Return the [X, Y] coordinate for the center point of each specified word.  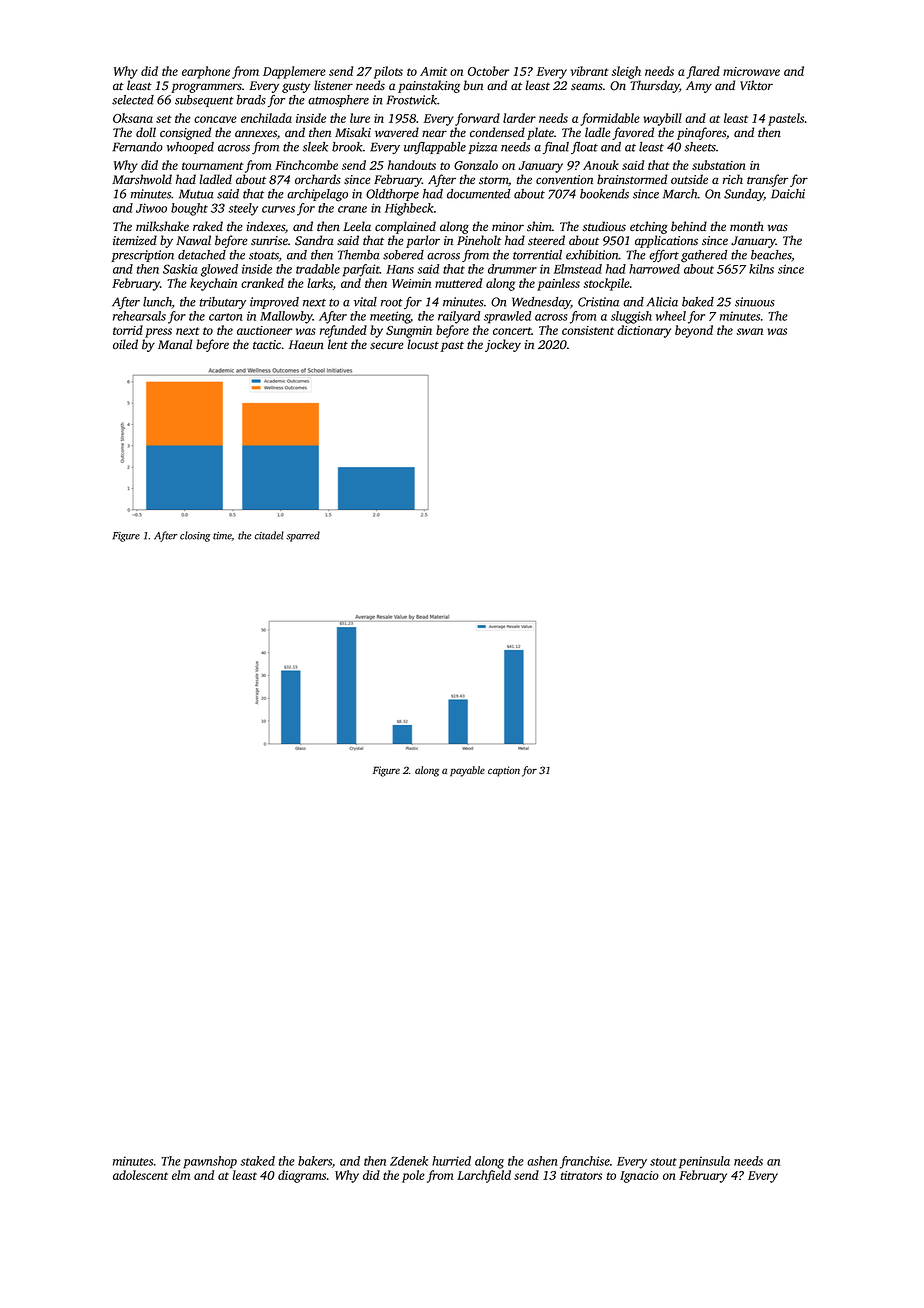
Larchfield [484, 1176]
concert [512, 331]
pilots [388, 72]
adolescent [140, 1175]
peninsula [704, 1162]
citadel [269, 535]
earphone [206, 72]
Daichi [788, 194]
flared [703, 72]
